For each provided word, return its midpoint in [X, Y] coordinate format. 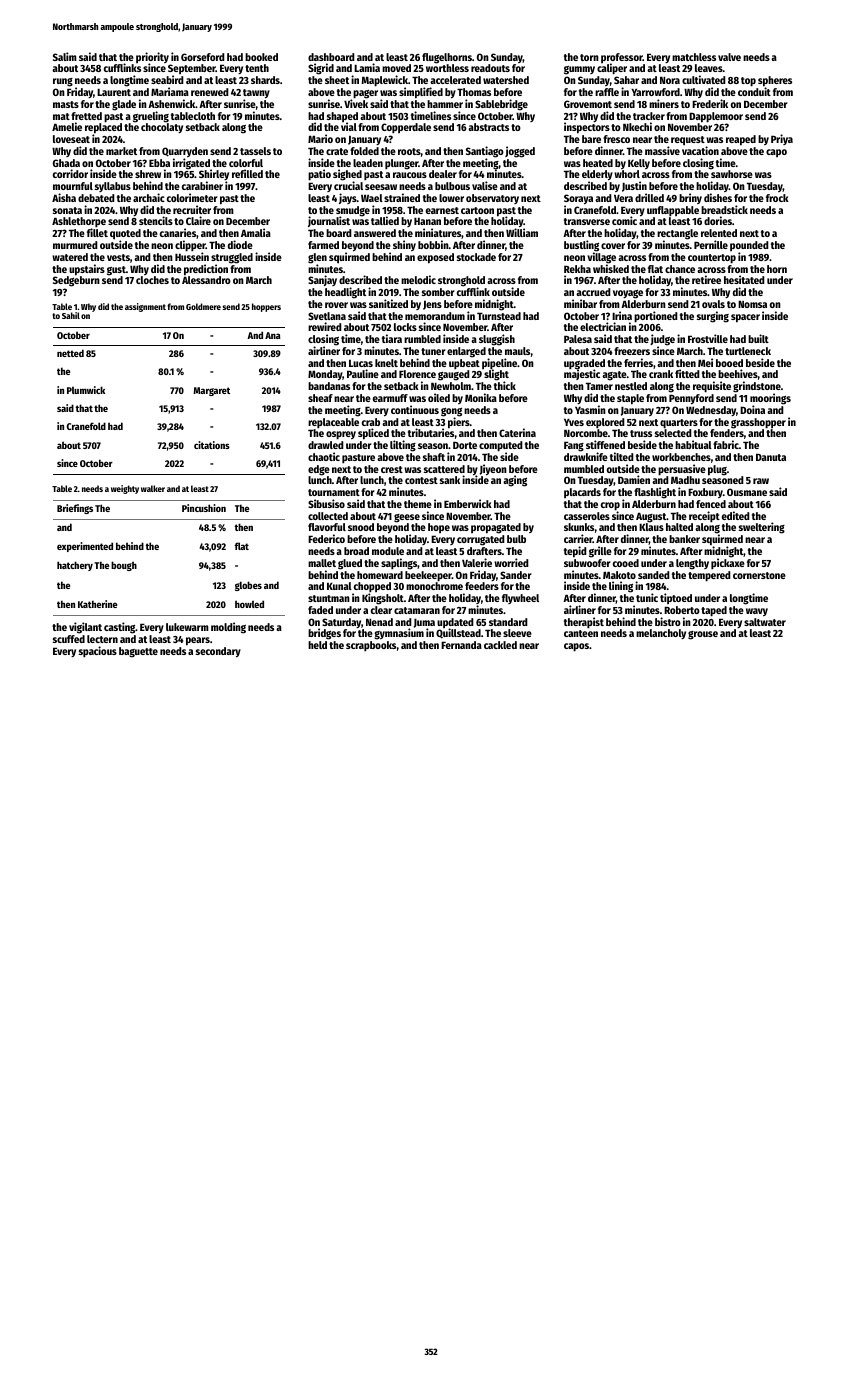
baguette [138, 652]
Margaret [211, 391]
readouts [490, 68]
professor [622, 58]
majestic [582, 375]
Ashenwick [171, 103]
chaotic [324, 456]
